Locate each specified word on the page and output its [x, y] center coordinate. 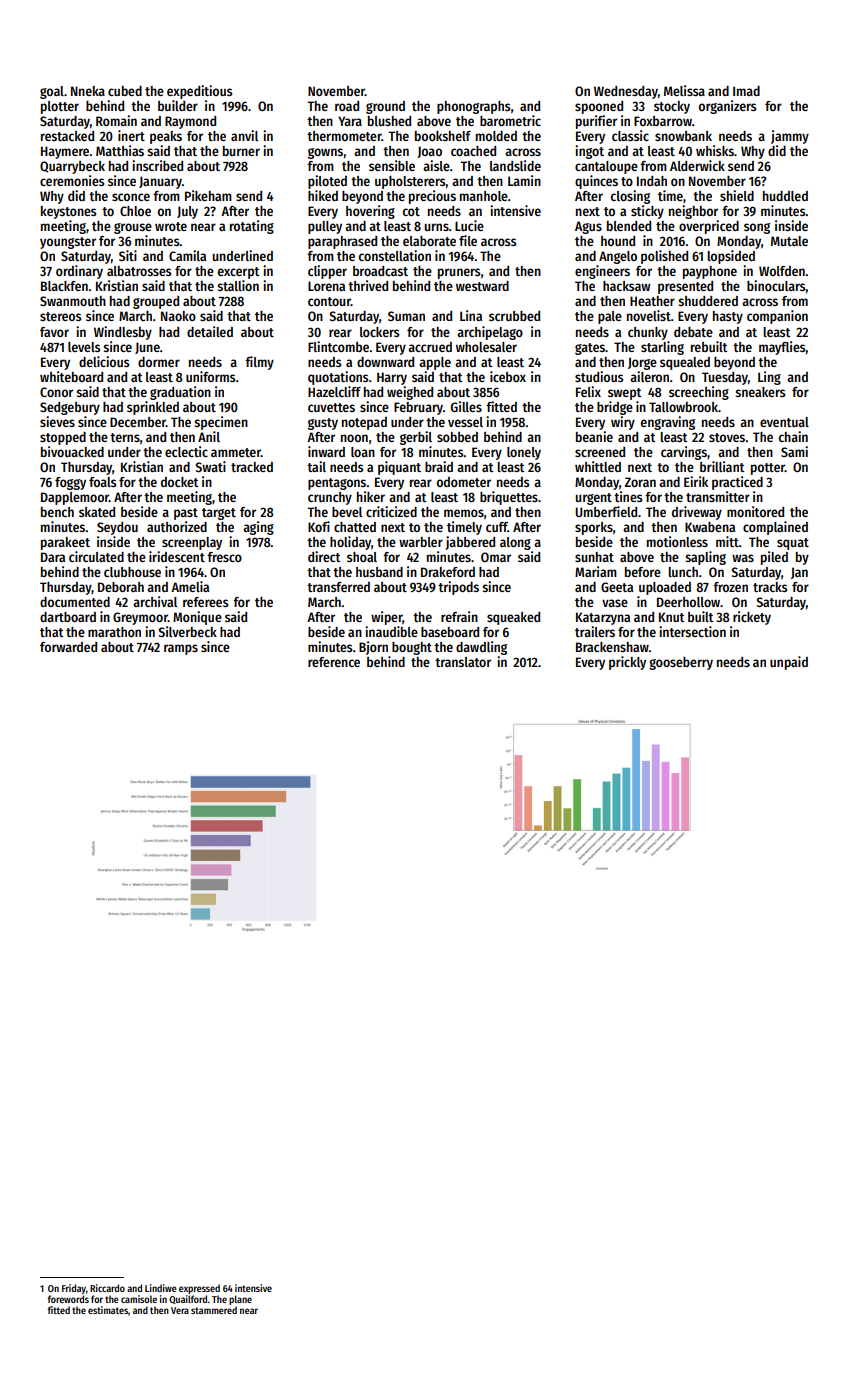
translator [463, 662]
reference [334, 662]
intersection [692, 631]
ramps [181, 649]
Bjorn [373, 648]
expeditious [199, 92]
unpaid [789, 663]
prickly [627, 663]
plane [240, 1300]
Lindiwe [161, 1288]
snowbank [683, 136]
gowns [325, 153]
